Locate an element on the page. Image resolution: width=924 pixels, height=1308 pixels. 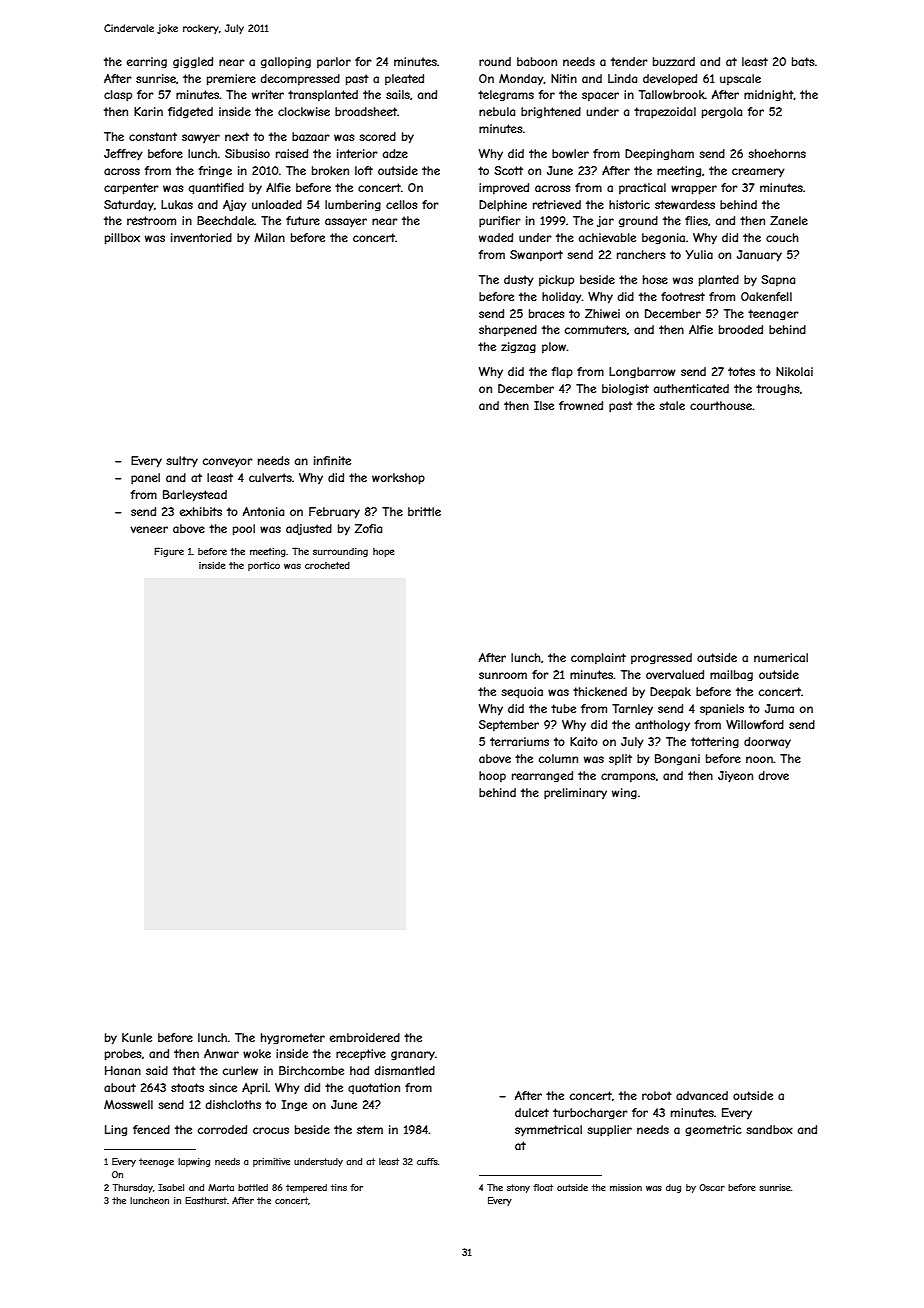
drove is located at coordinates (774, 775).
